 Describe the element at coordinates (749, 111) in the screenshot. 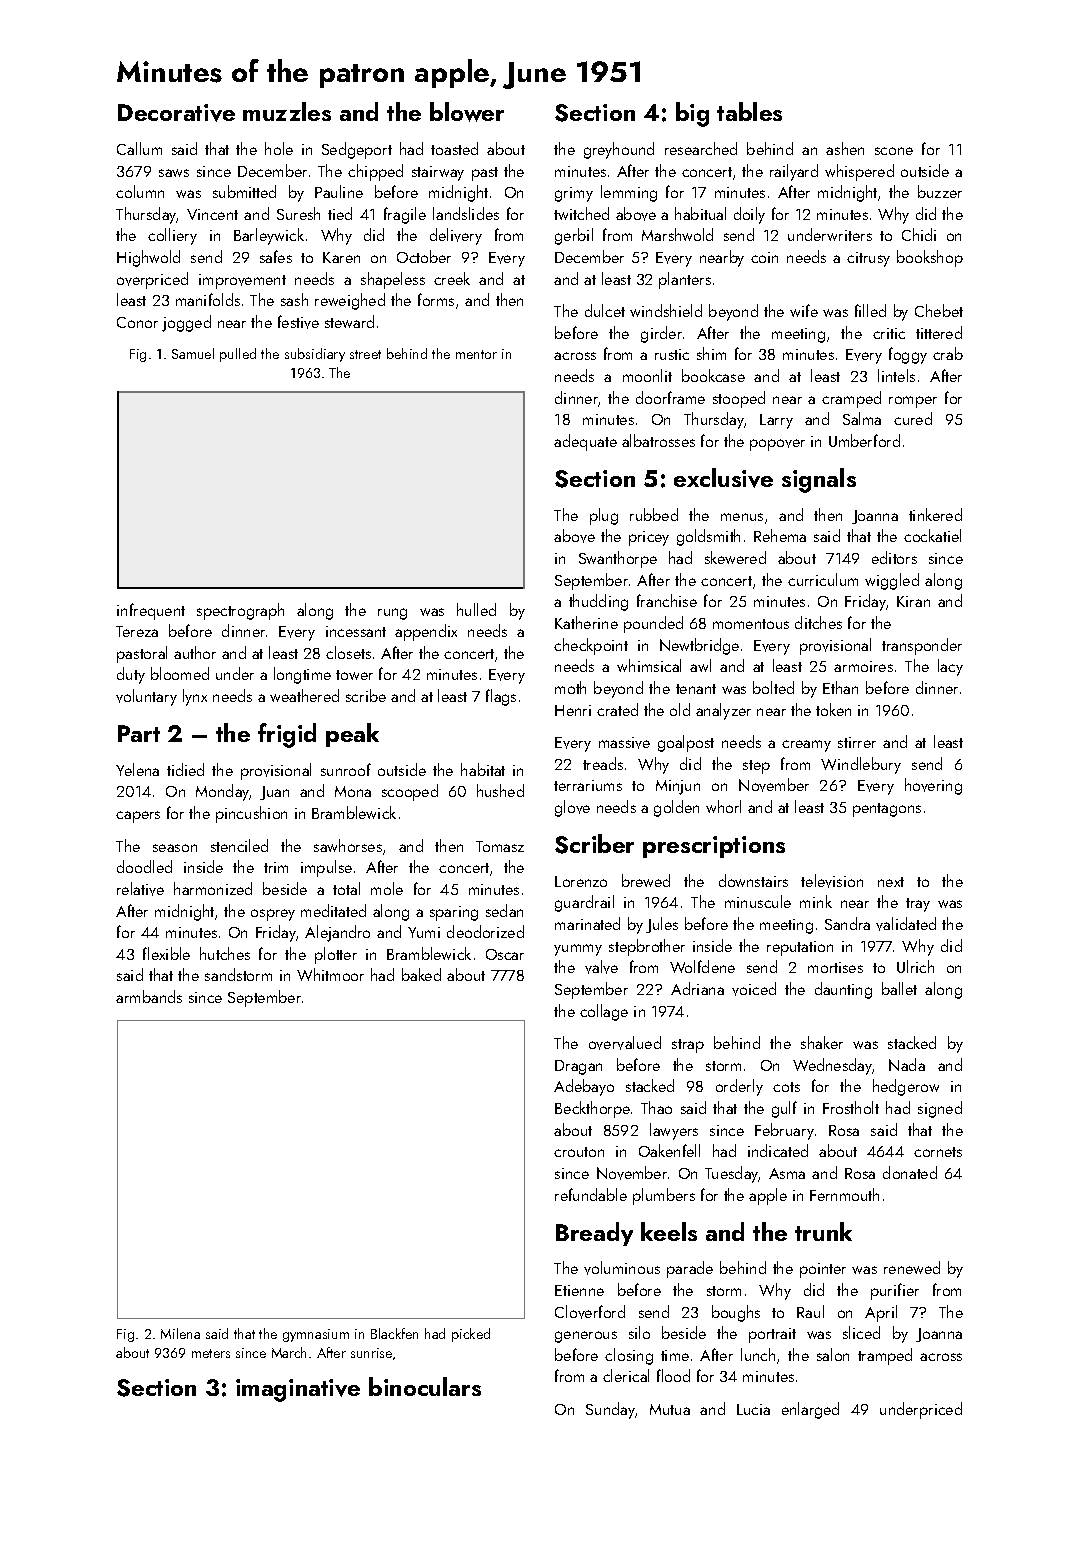

I see `tables` at that location.
